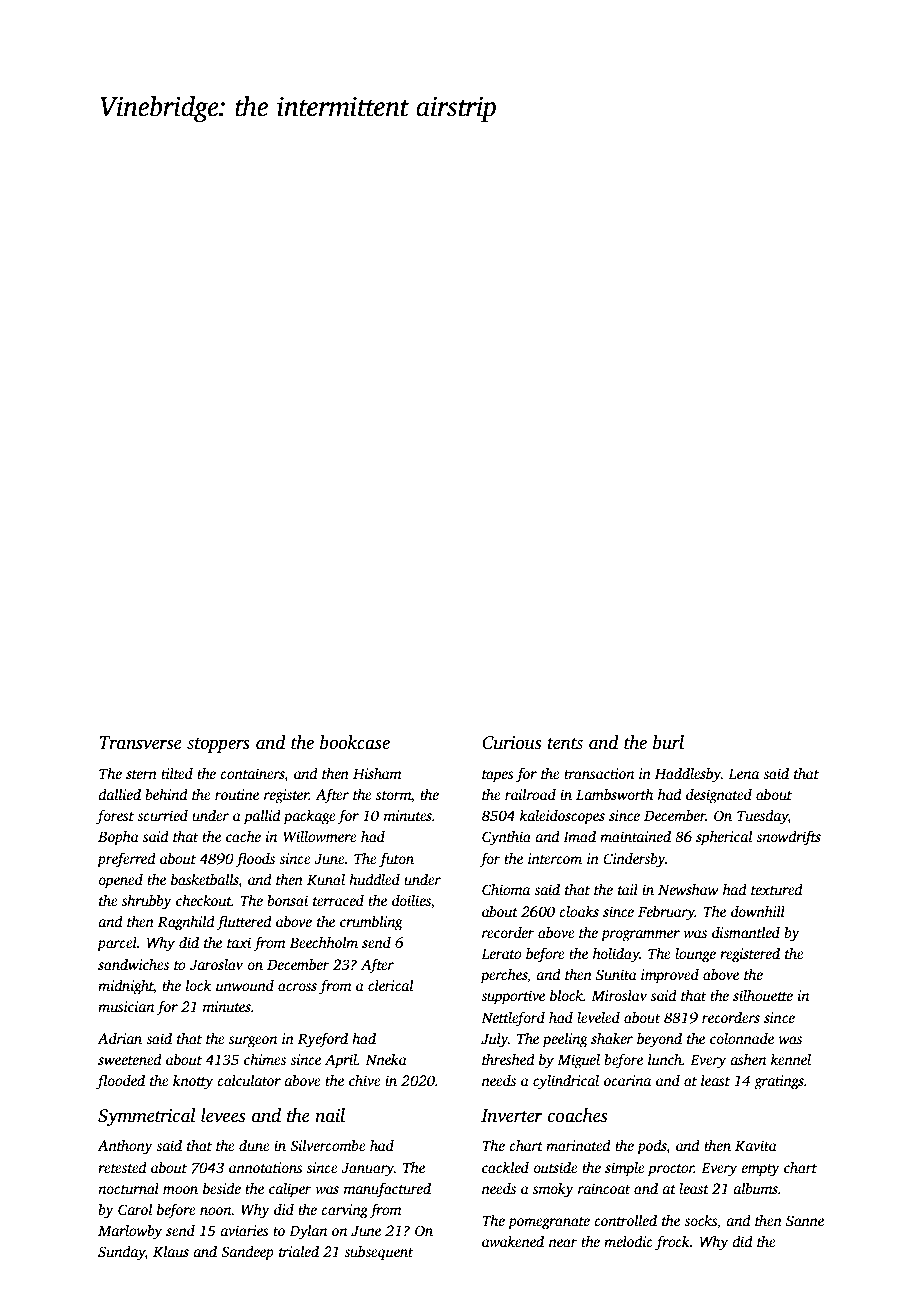  I want to click on tapes, so click(498, 776).
